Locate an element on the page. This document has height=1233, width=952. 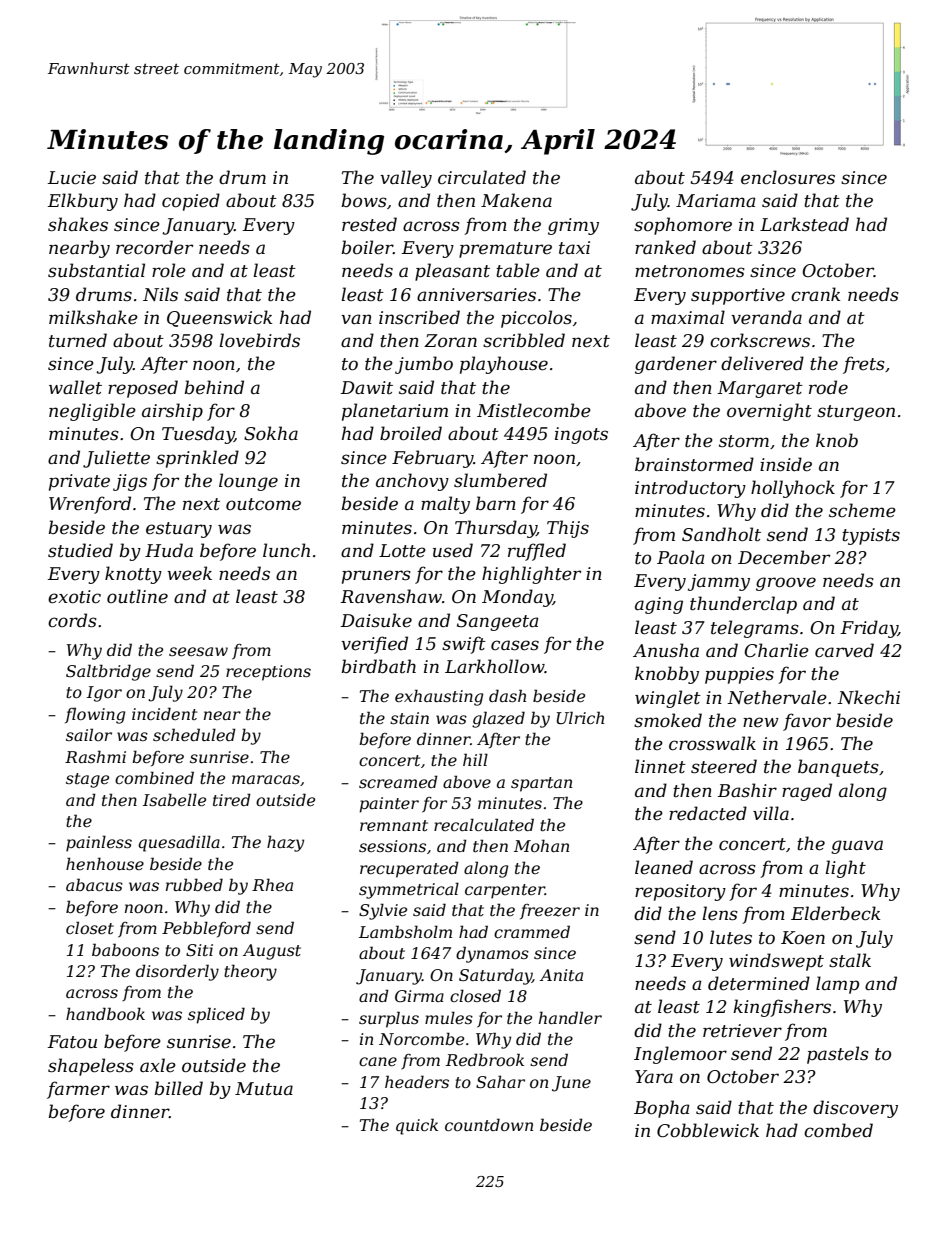
carved is located at coordinates (844, 650).
